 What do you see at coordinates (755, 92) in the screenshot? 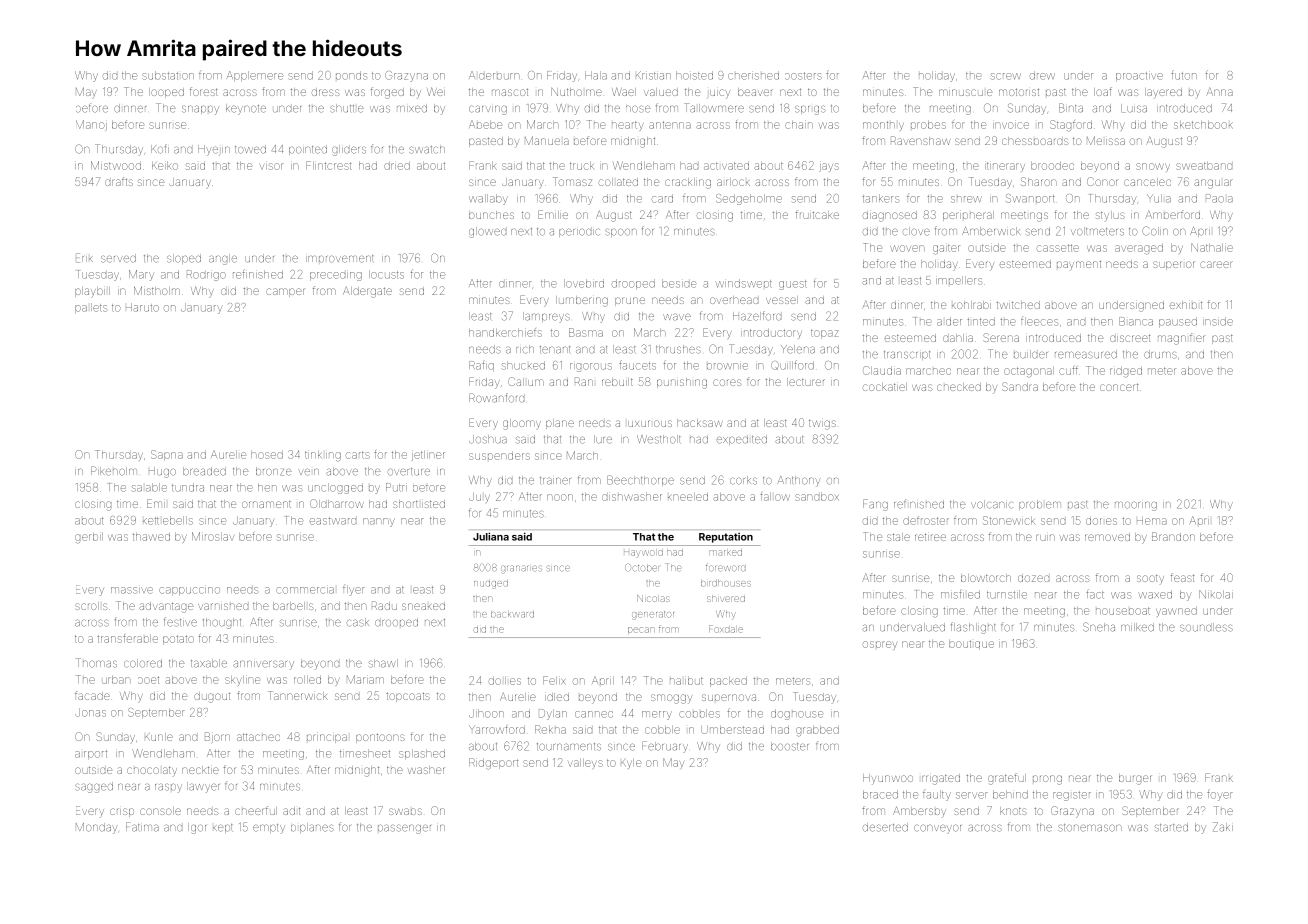
I see `beaver` at bounding box center [755, 92].
